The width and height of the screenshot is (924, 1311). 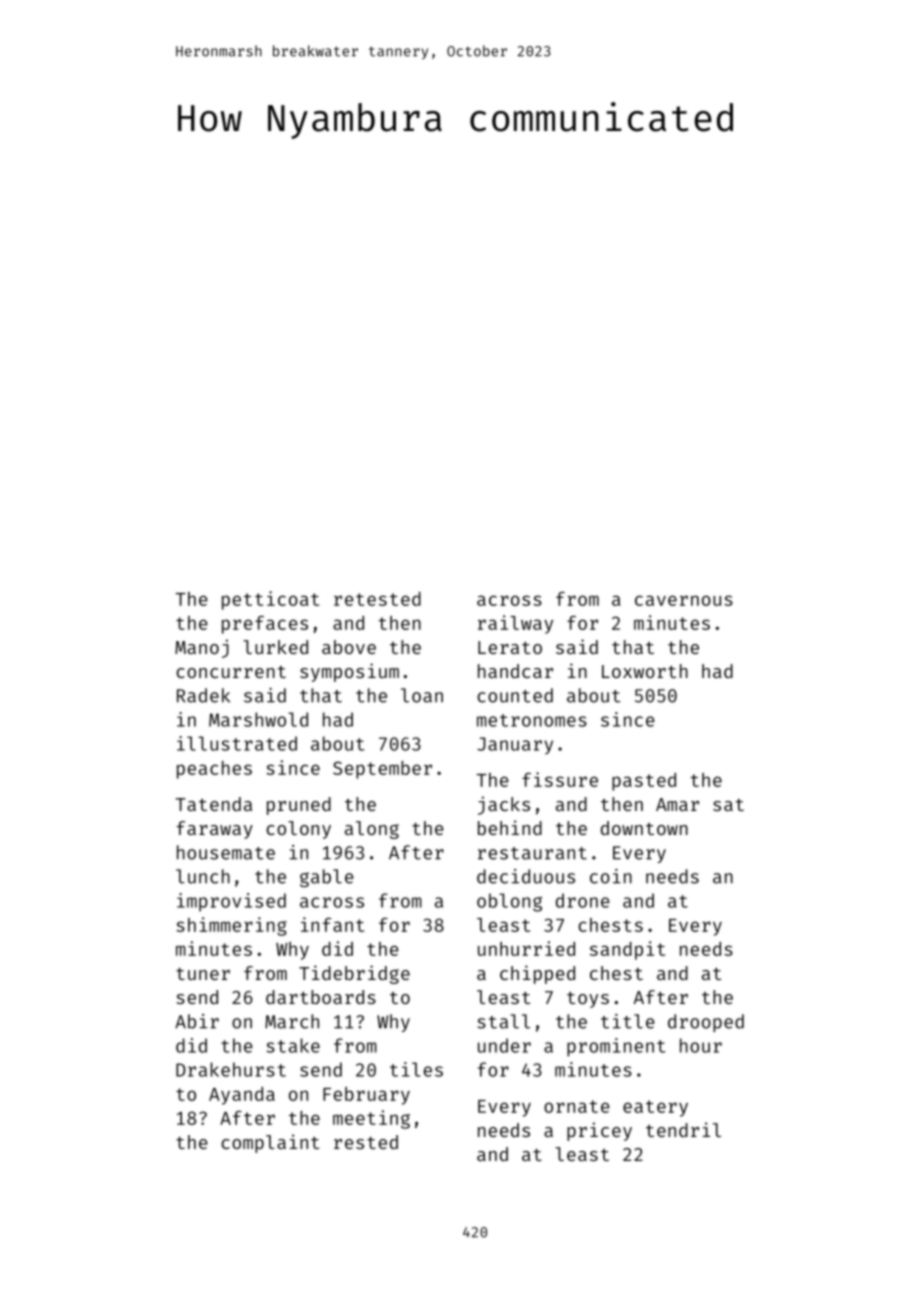 I want to click on Loxworth, so click(x=645, y=671).
